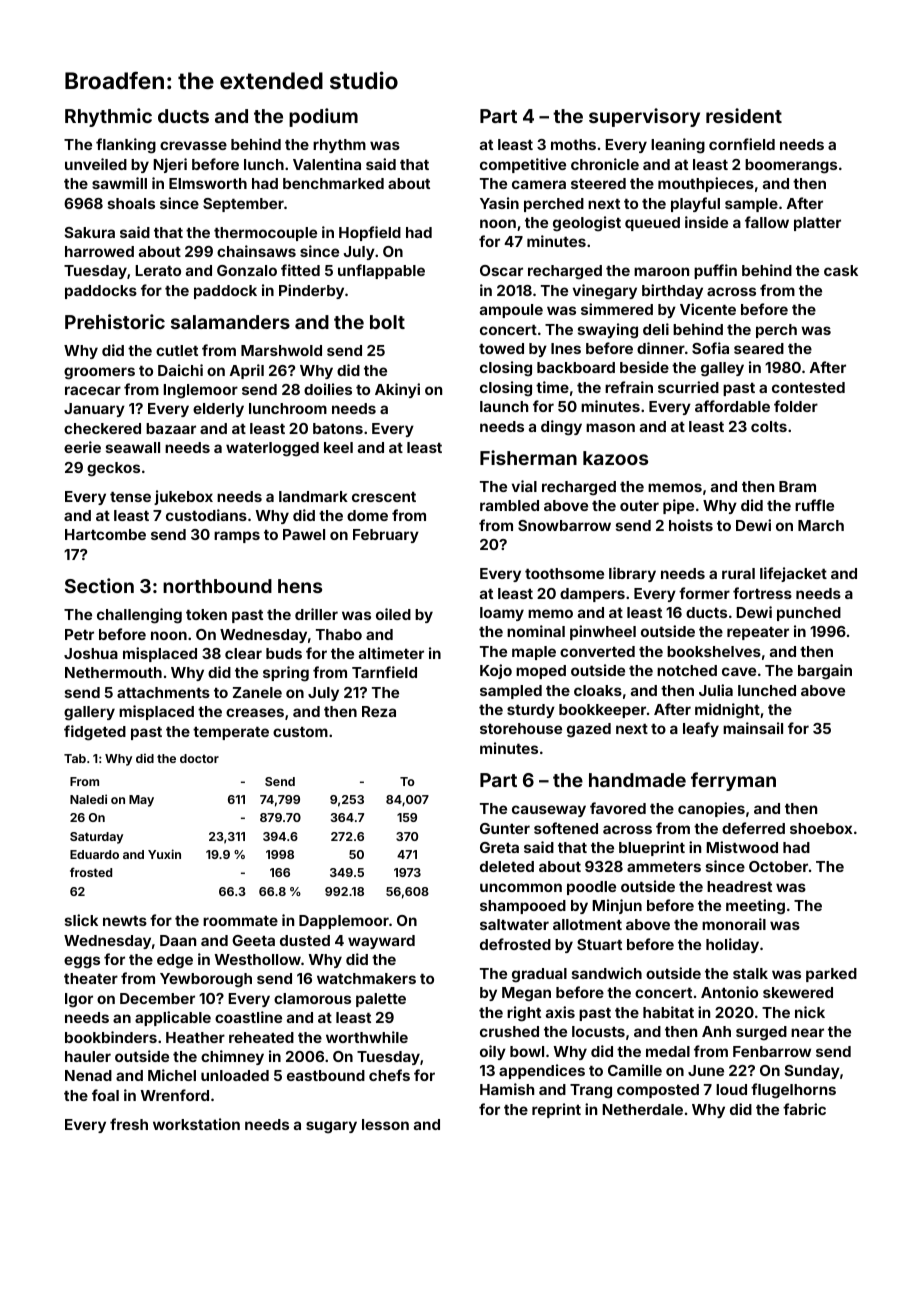  What do you see at coordinates (218, 410) in the screenshot?
I see `elderly` at bounding box center [218, 410].
